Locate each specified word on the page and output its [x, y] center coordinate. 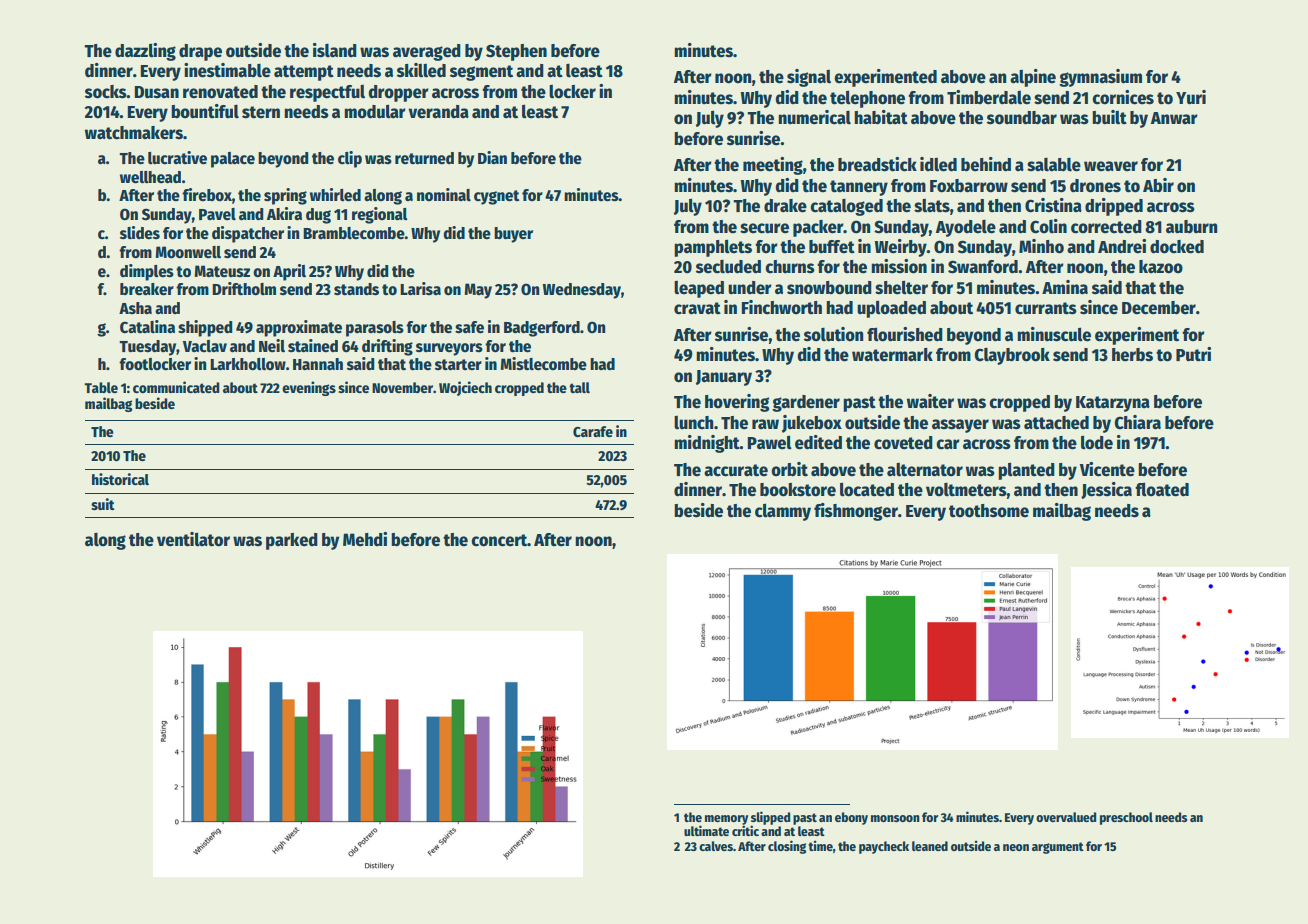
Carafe [593, 431]
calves [716, 846]
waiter [930, 401]
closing [787, 847]
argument [1058, 848]
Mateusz [222, 271]
